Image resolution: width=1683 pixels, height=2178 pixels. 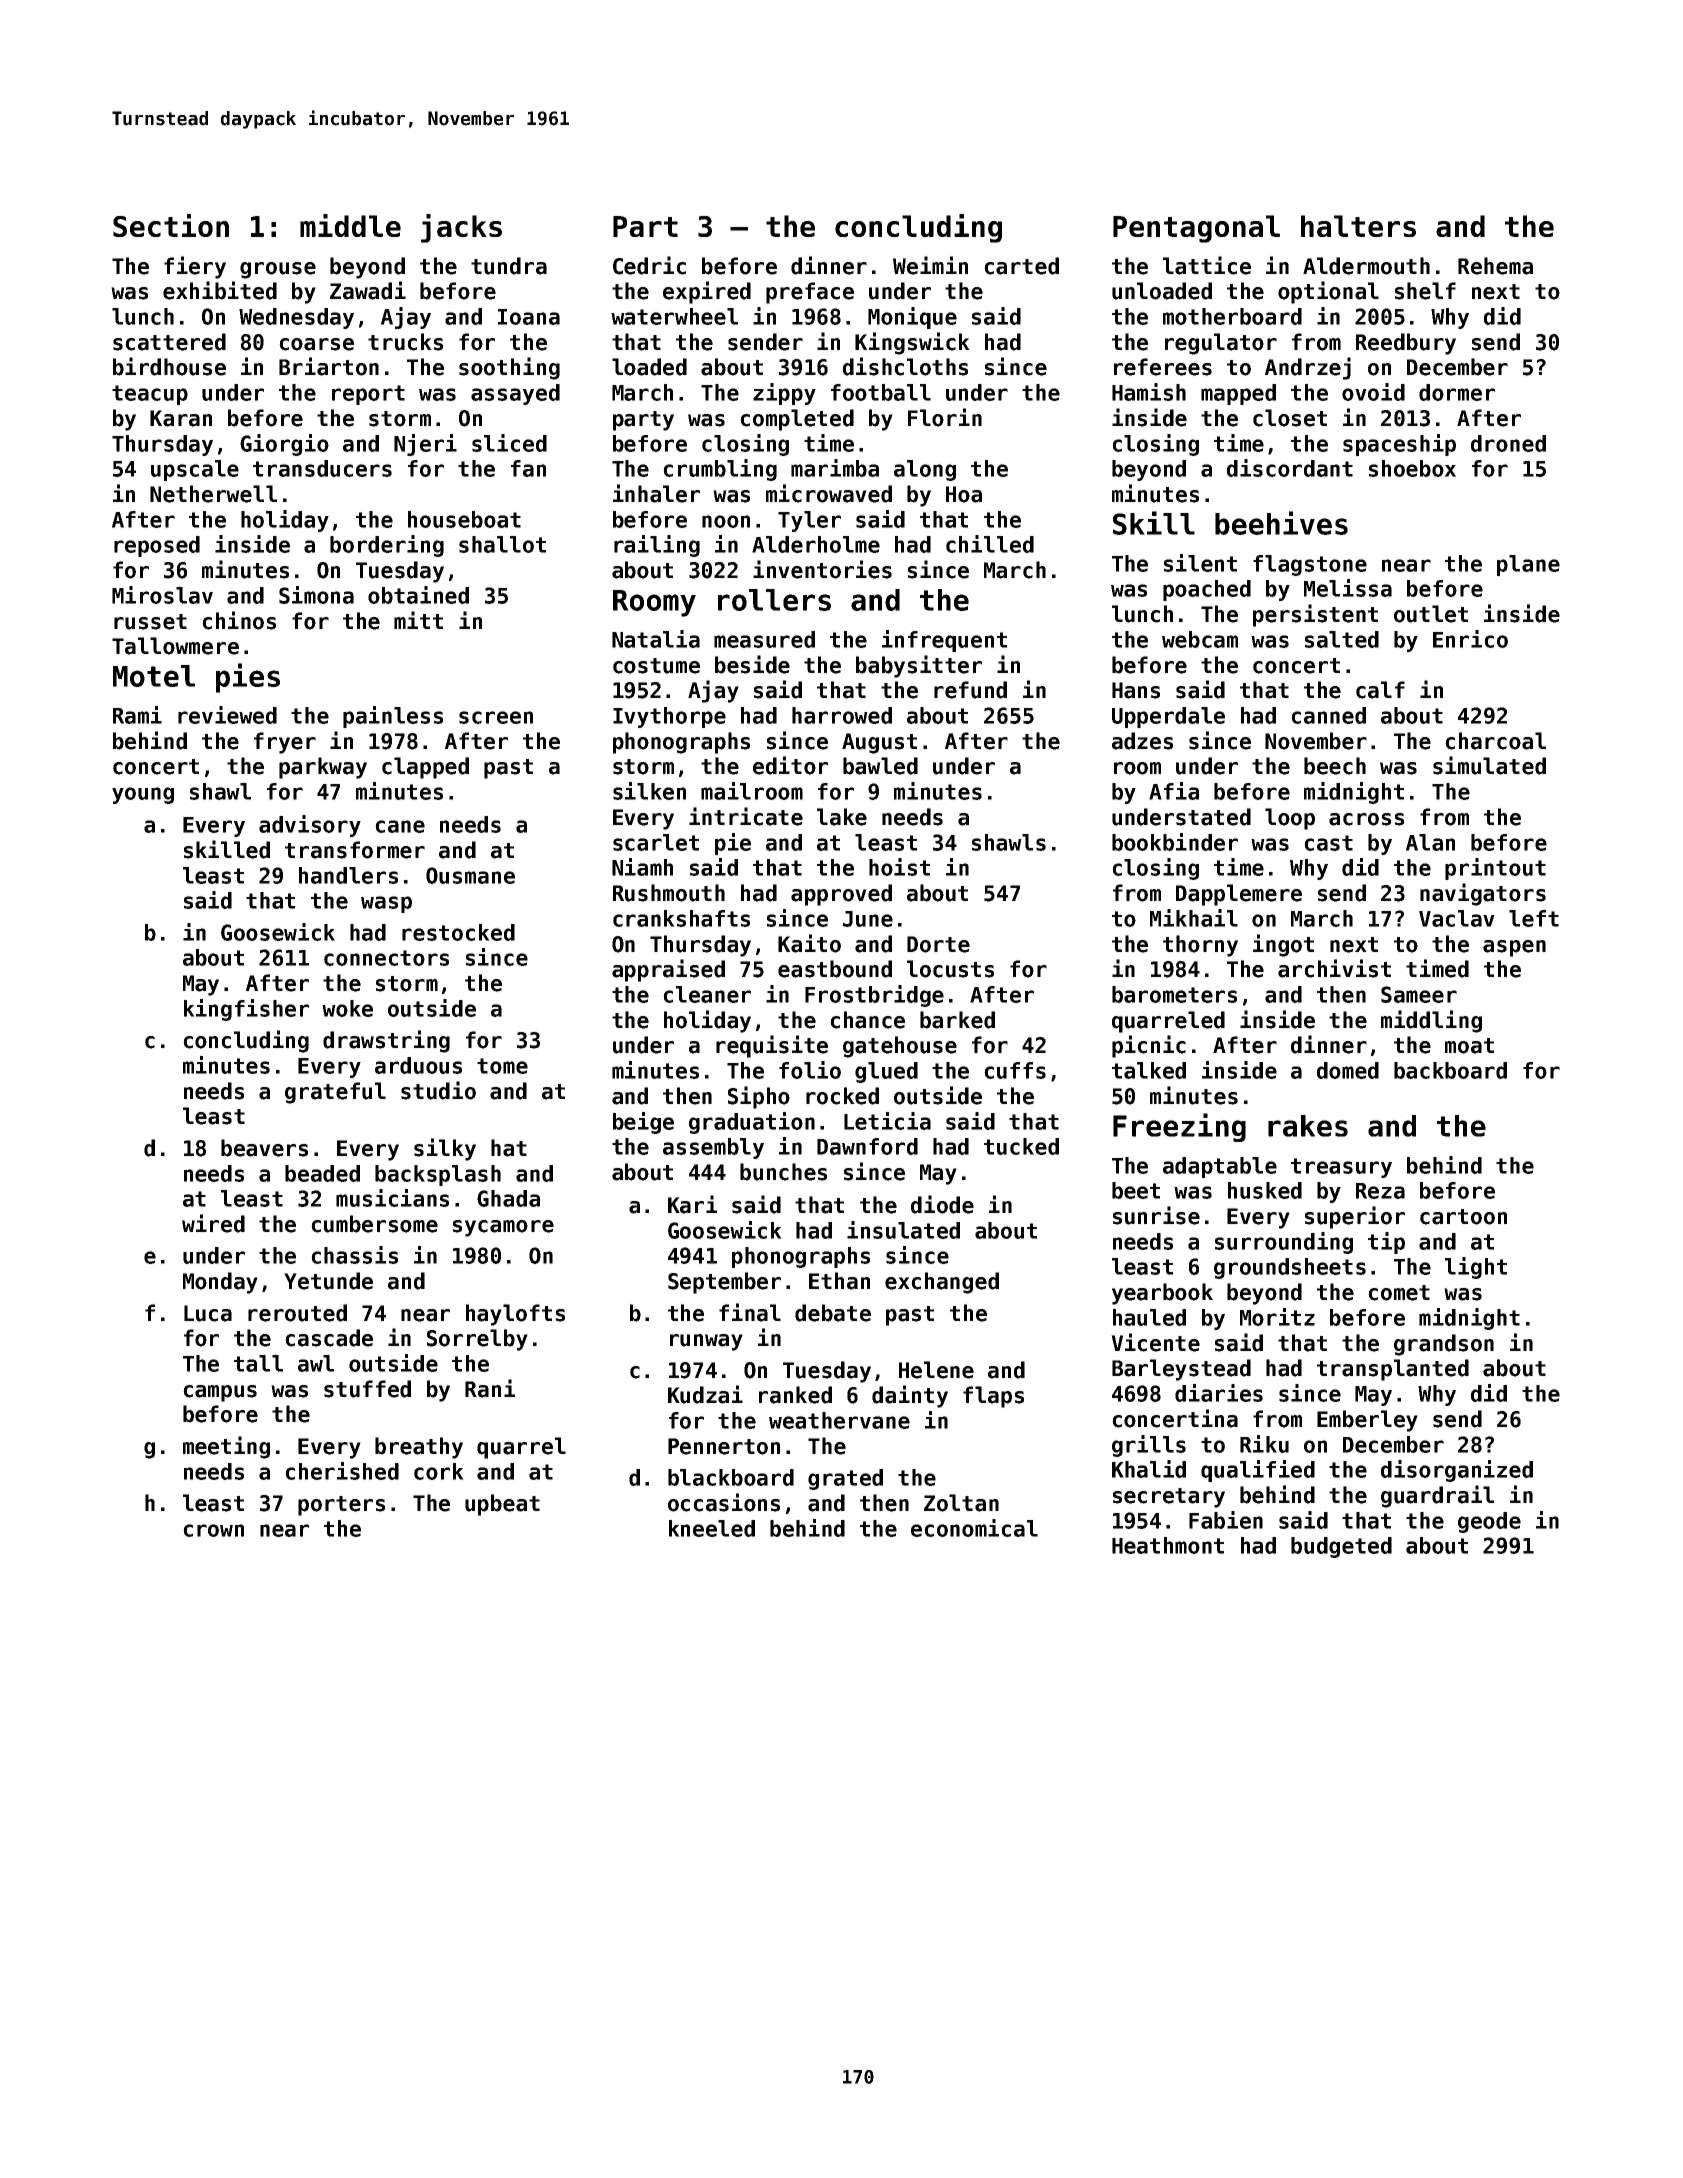 I want to click on September, so click(x=724, y=1283).
